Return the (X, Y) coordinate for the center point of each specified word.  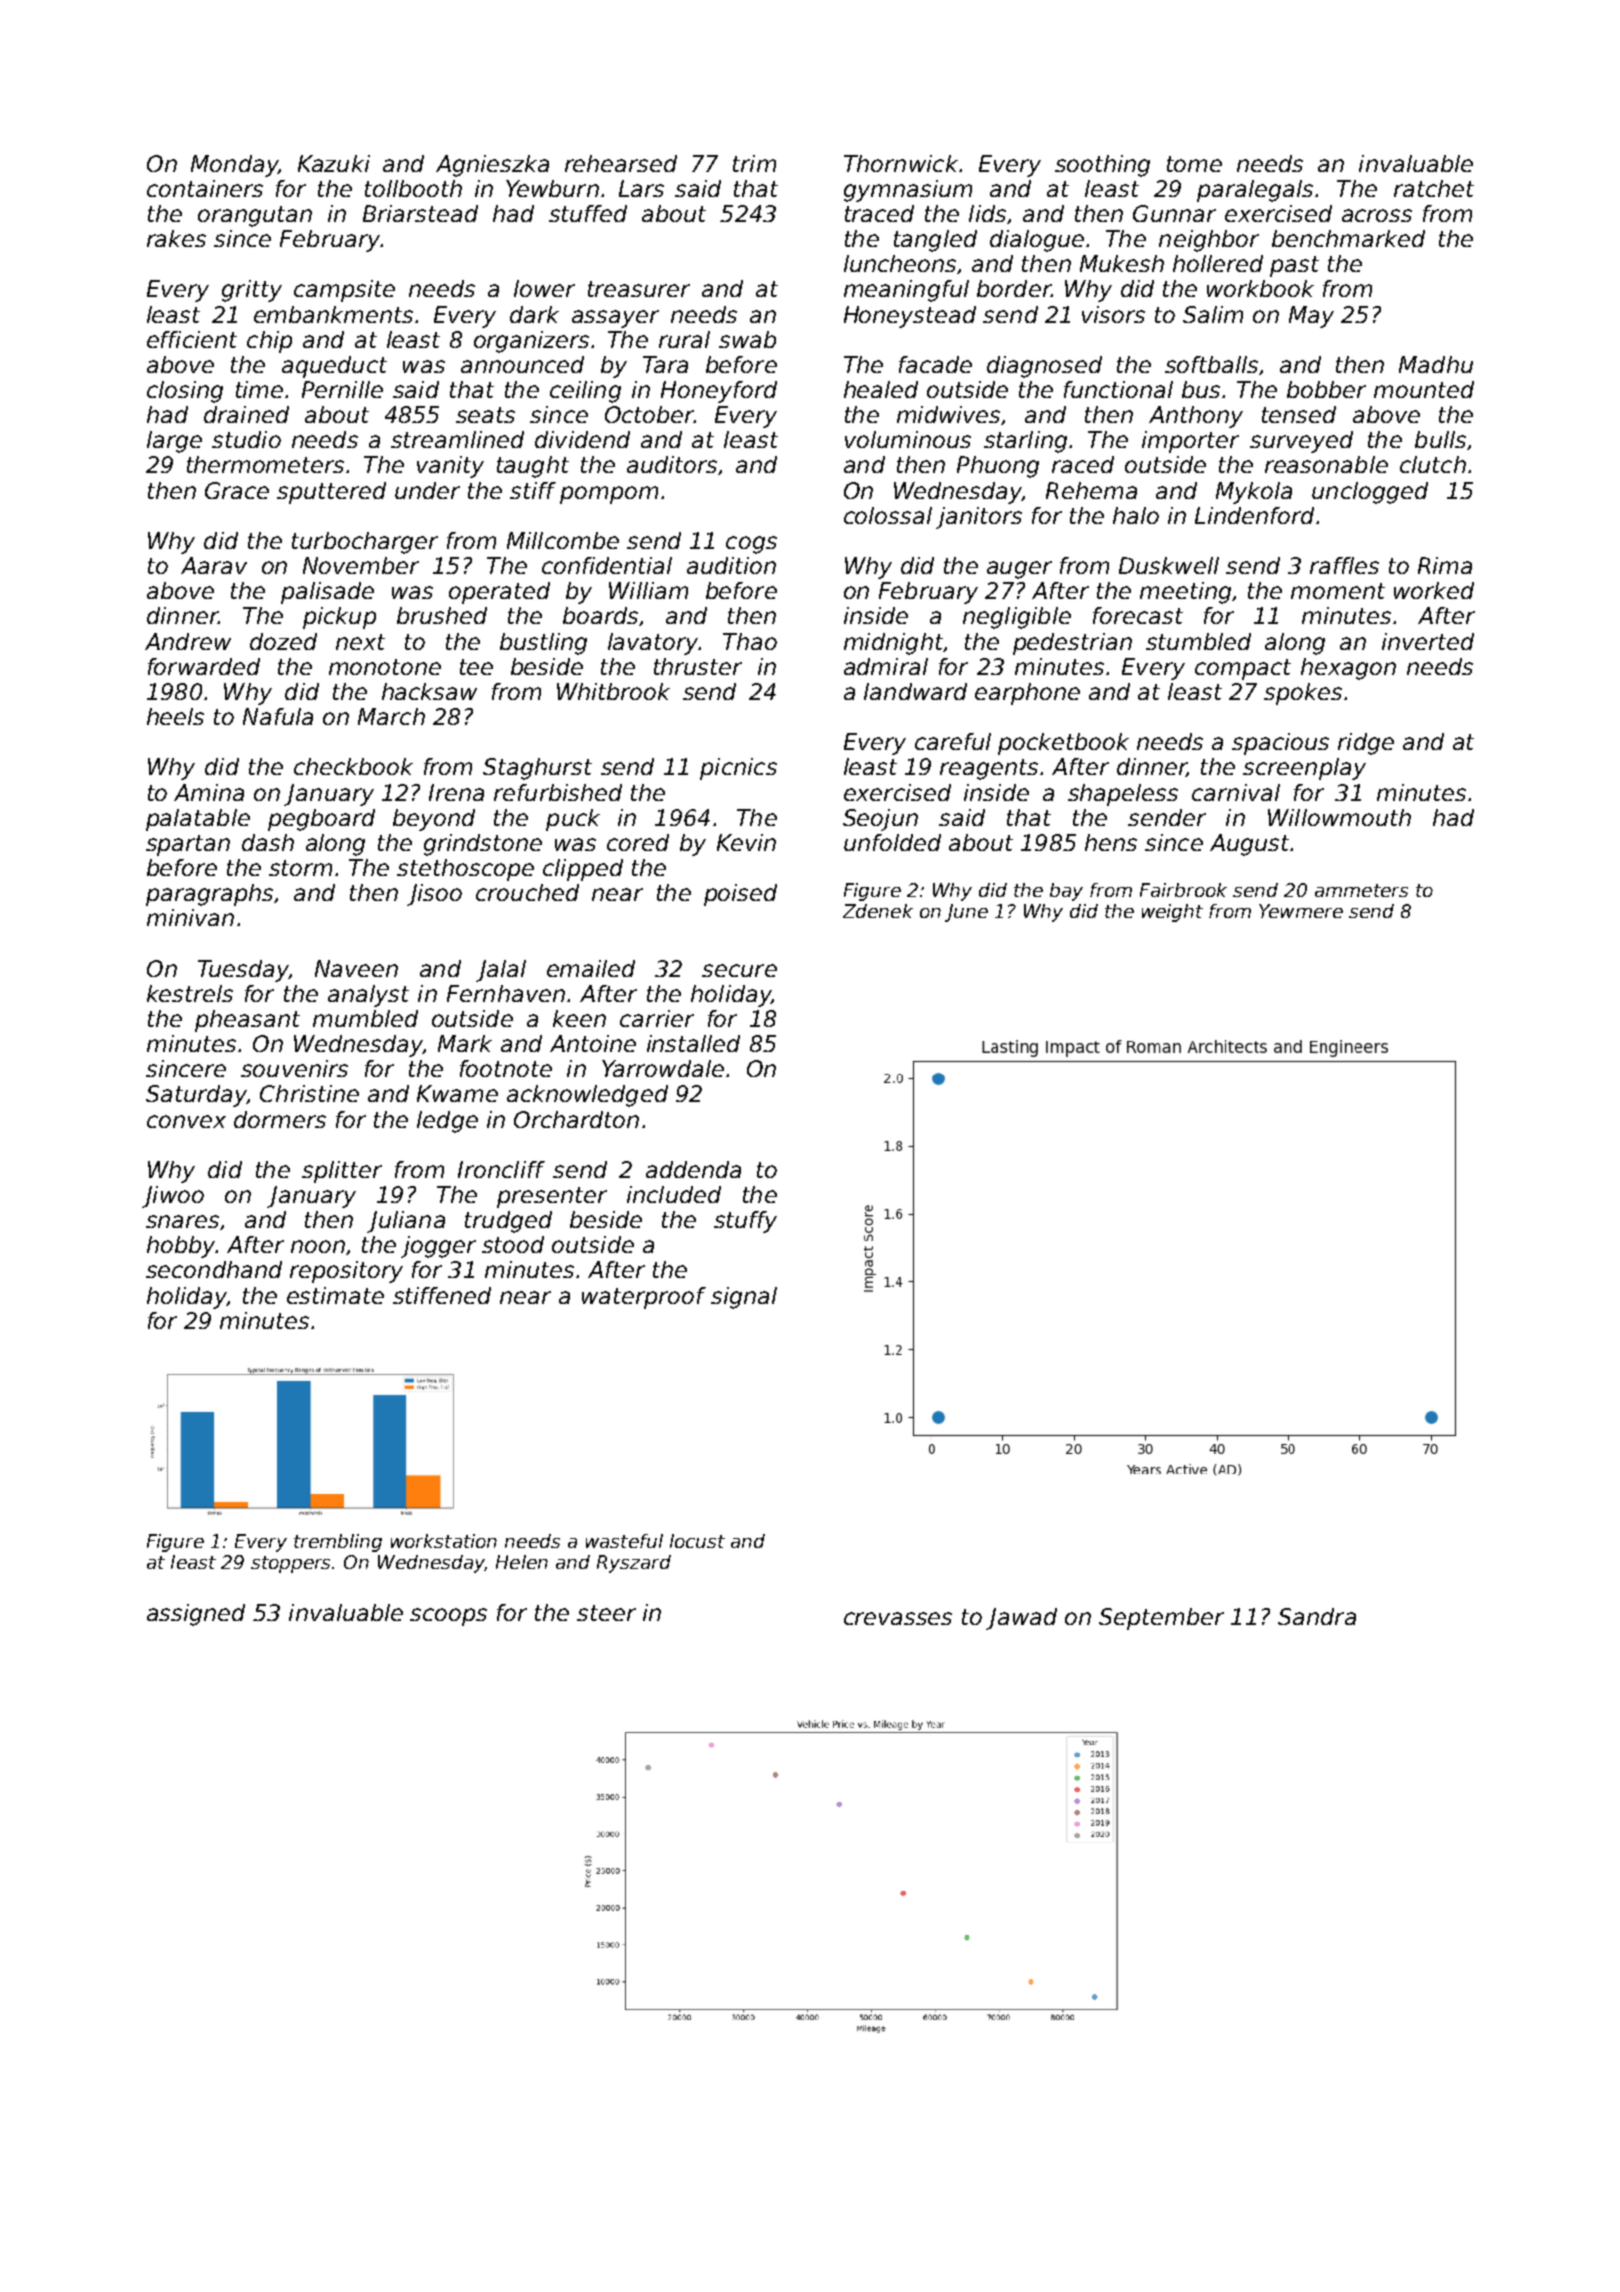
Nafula (278, 716)
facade (935, 364)
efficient (192, 339)
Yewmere (1301, 911)
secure (739, 970)
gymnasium (908, 191)
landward (915, 691)
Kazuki (334, 163)
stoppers (290, 1564)
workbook (1260, 288)
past (1294, 266)
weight (1172, 913)
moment (1338, 591)
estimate (335, 1295)
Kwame (457, 1093)
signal (744, 1298)
